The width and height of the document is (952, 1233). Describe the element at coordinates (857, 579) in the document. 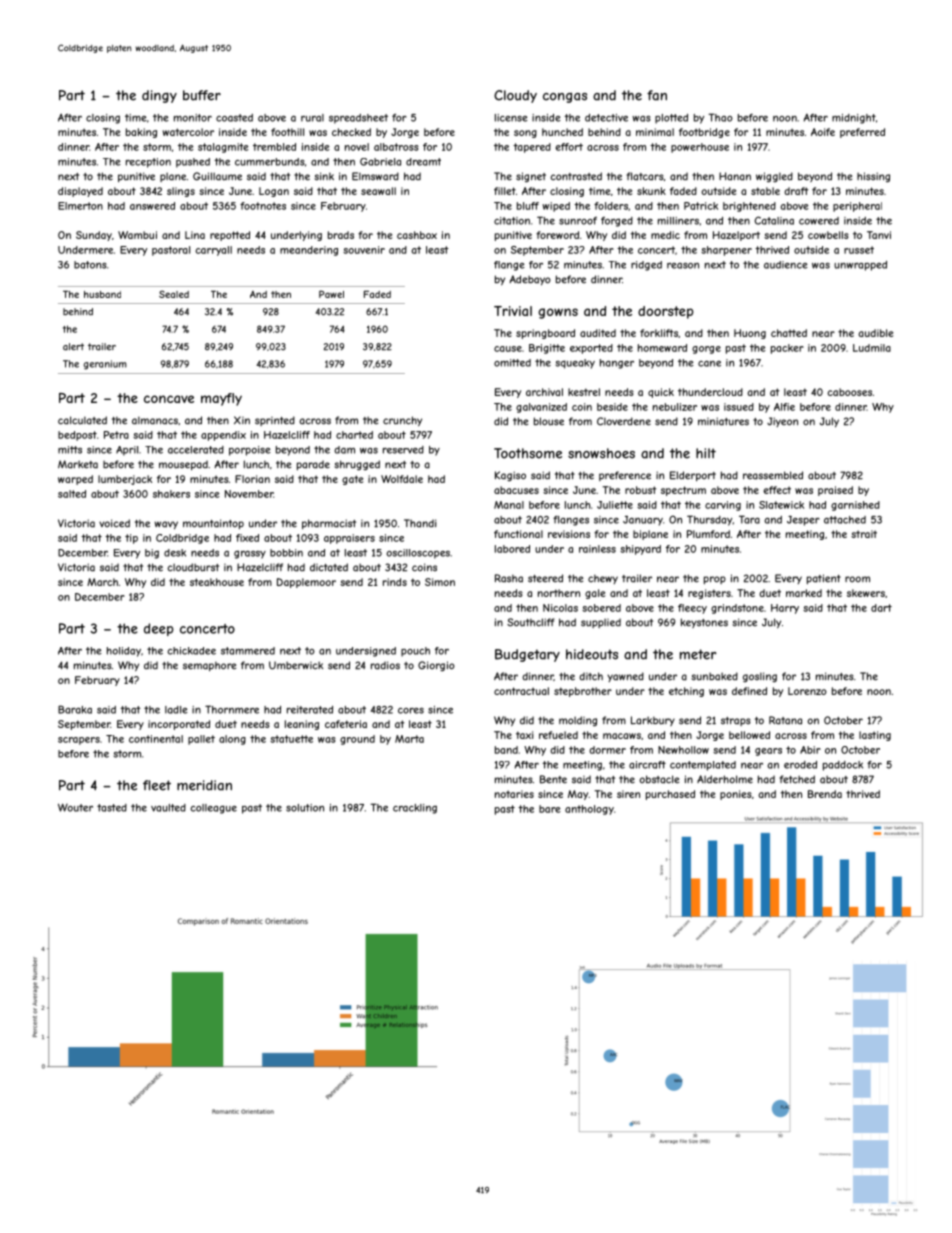

I see `room` at that location.
